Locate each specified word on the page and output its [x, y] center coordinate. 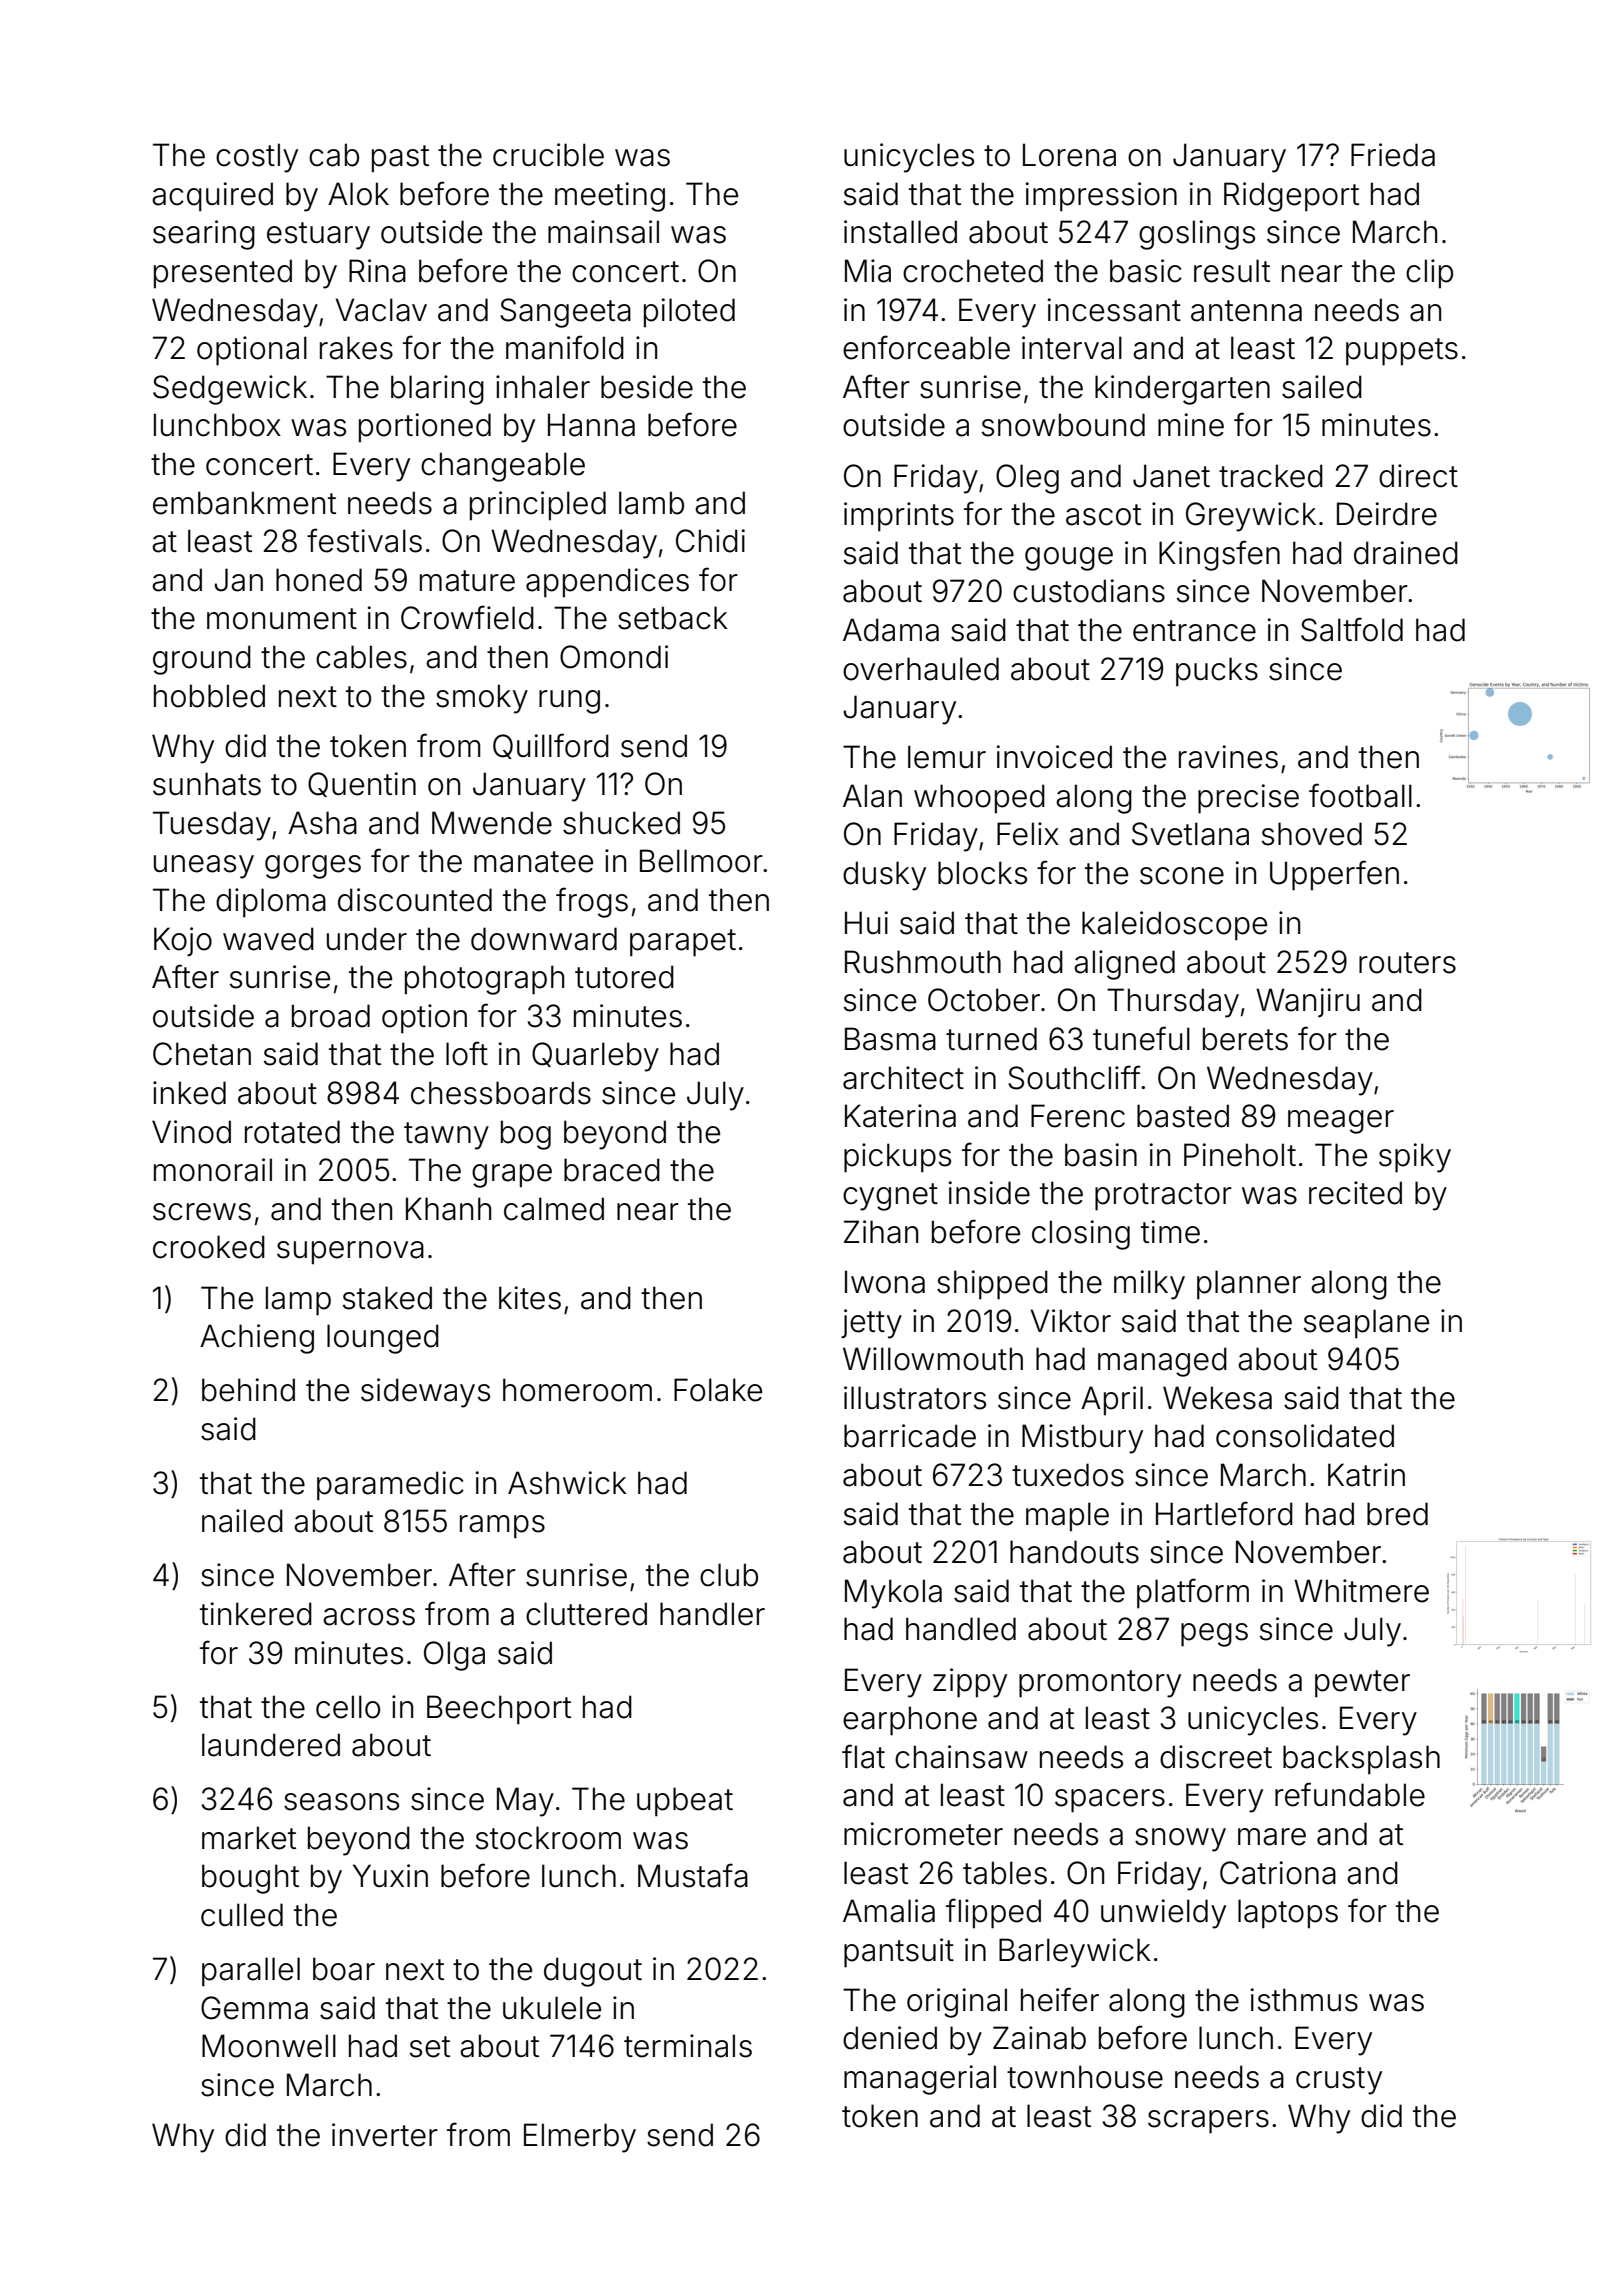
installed [900, 232]
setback [673, 618]
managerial [920, 2080]
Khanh [448, 1209]
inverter [385, 2135]
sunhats [207, 784]
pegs [1214, 1635]
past [400, 159]
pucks [1217, 672]
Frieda [1393, 155]
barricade [910, 1436]
